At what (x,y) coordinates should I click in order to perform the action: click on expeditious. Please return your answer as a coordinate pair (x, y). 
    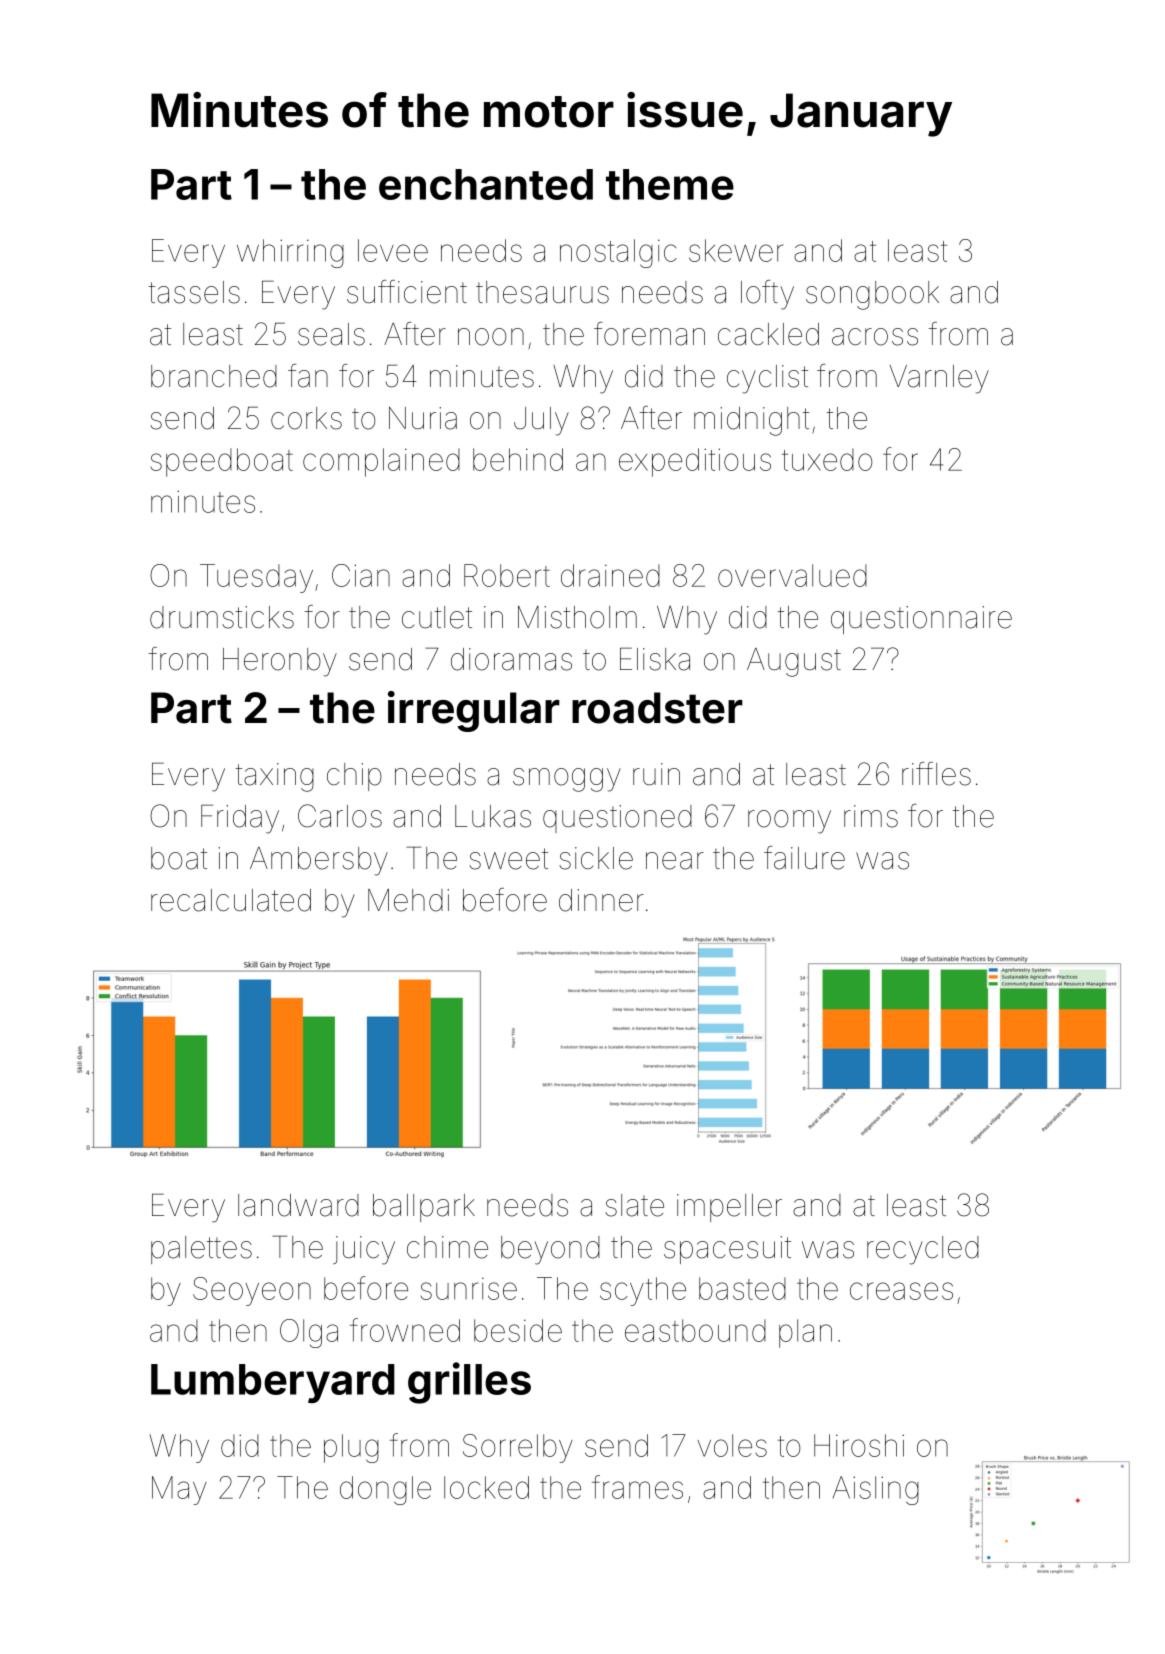
    Looking at the image, I should click on (695, 462).
